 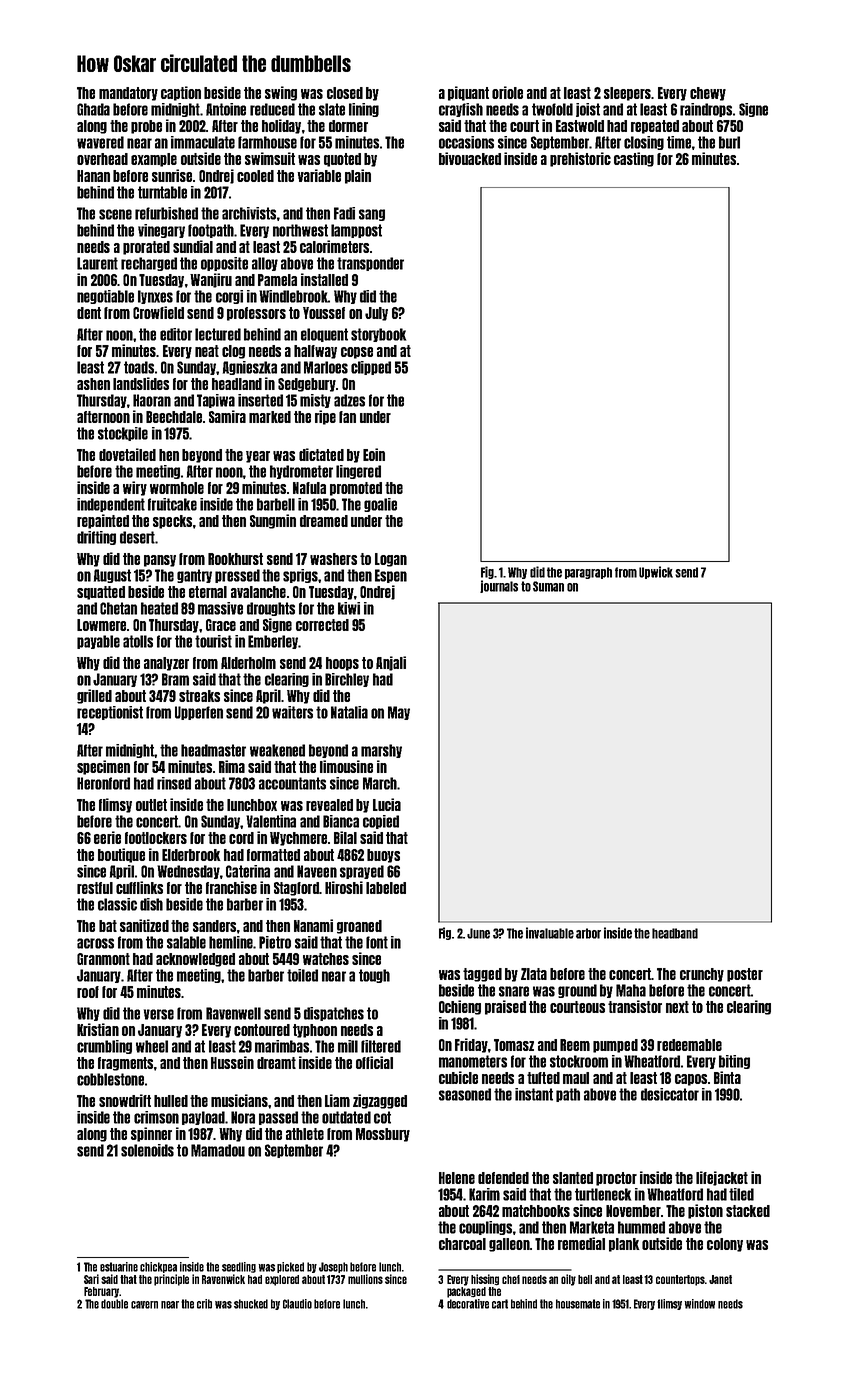 I want to click on dispatches, so click(x=334, y=1014).
